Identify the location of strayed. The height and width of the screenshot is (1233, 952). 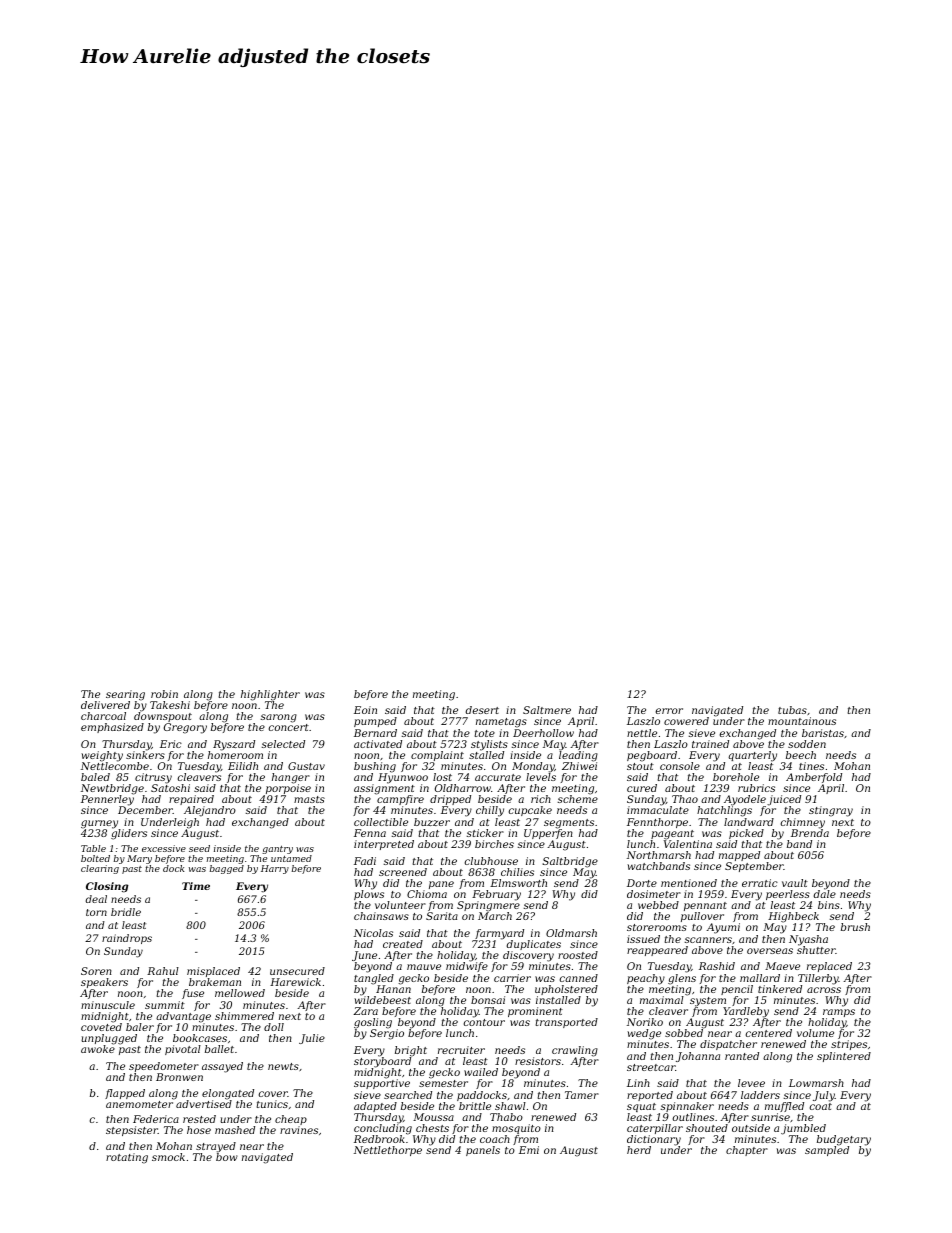
(216, 1147).
